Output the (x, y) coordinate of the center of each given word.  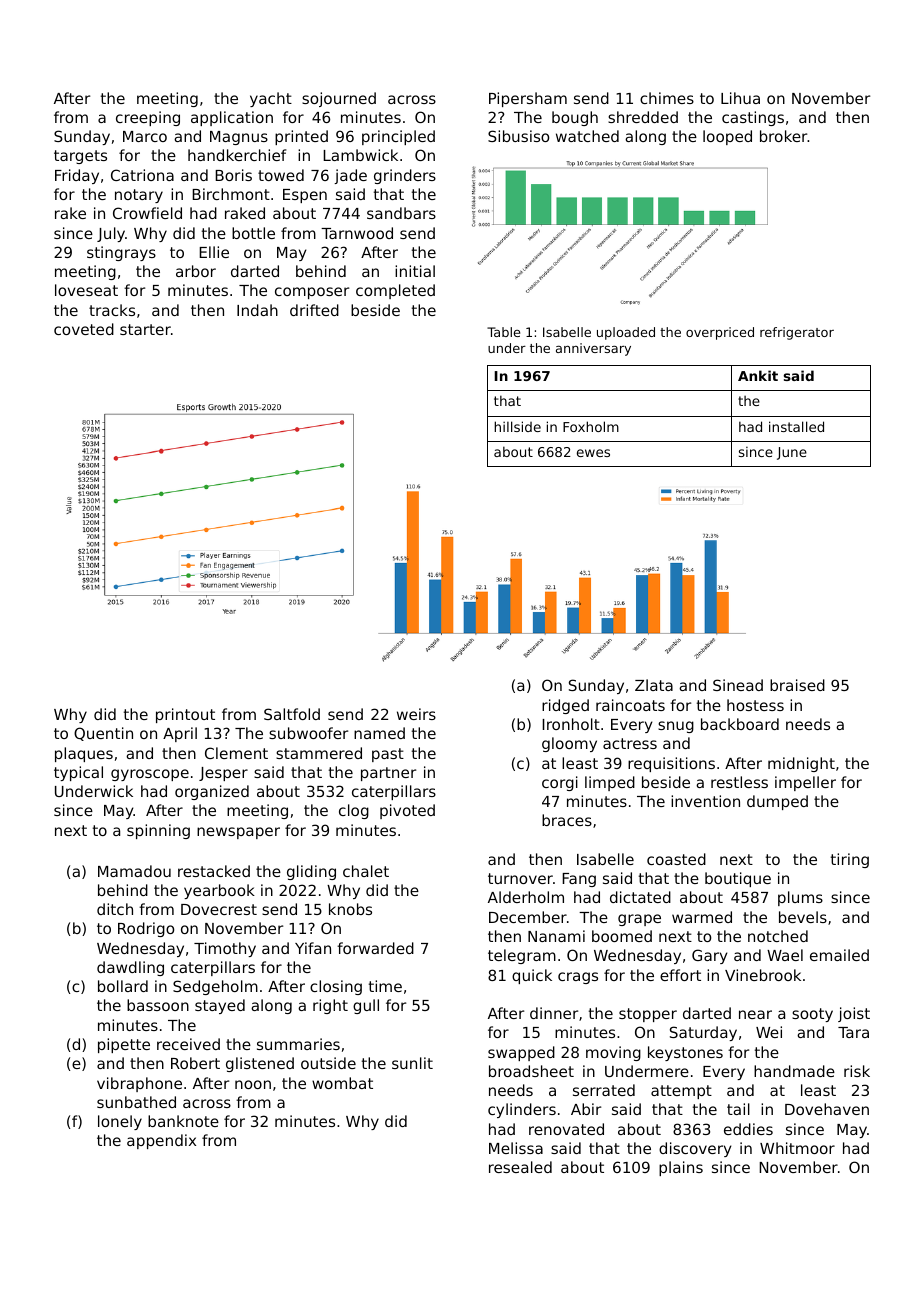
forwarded (375, 948)
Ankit (758, 375)
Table (503, 332)
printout (185, 715)
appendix (161, 1141)
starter (145, 329)
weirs (416, 714)
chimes (667, 98)
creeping (148, 118)
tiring (850, 860)
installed (796, 426)
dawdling (130, 968)
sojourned (339, 99)
